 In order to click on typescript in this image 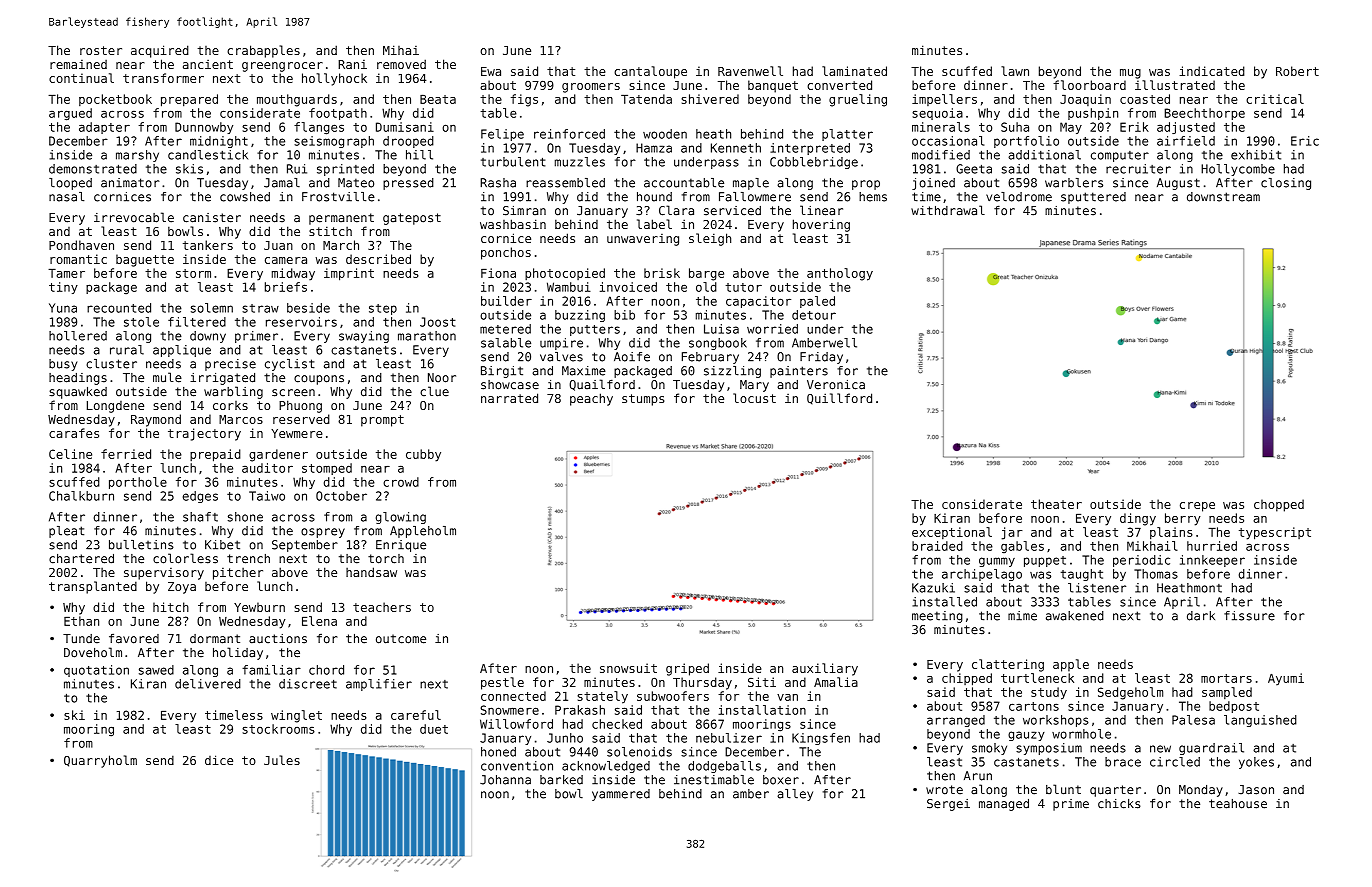, I will do `click(1275, 533)`.
